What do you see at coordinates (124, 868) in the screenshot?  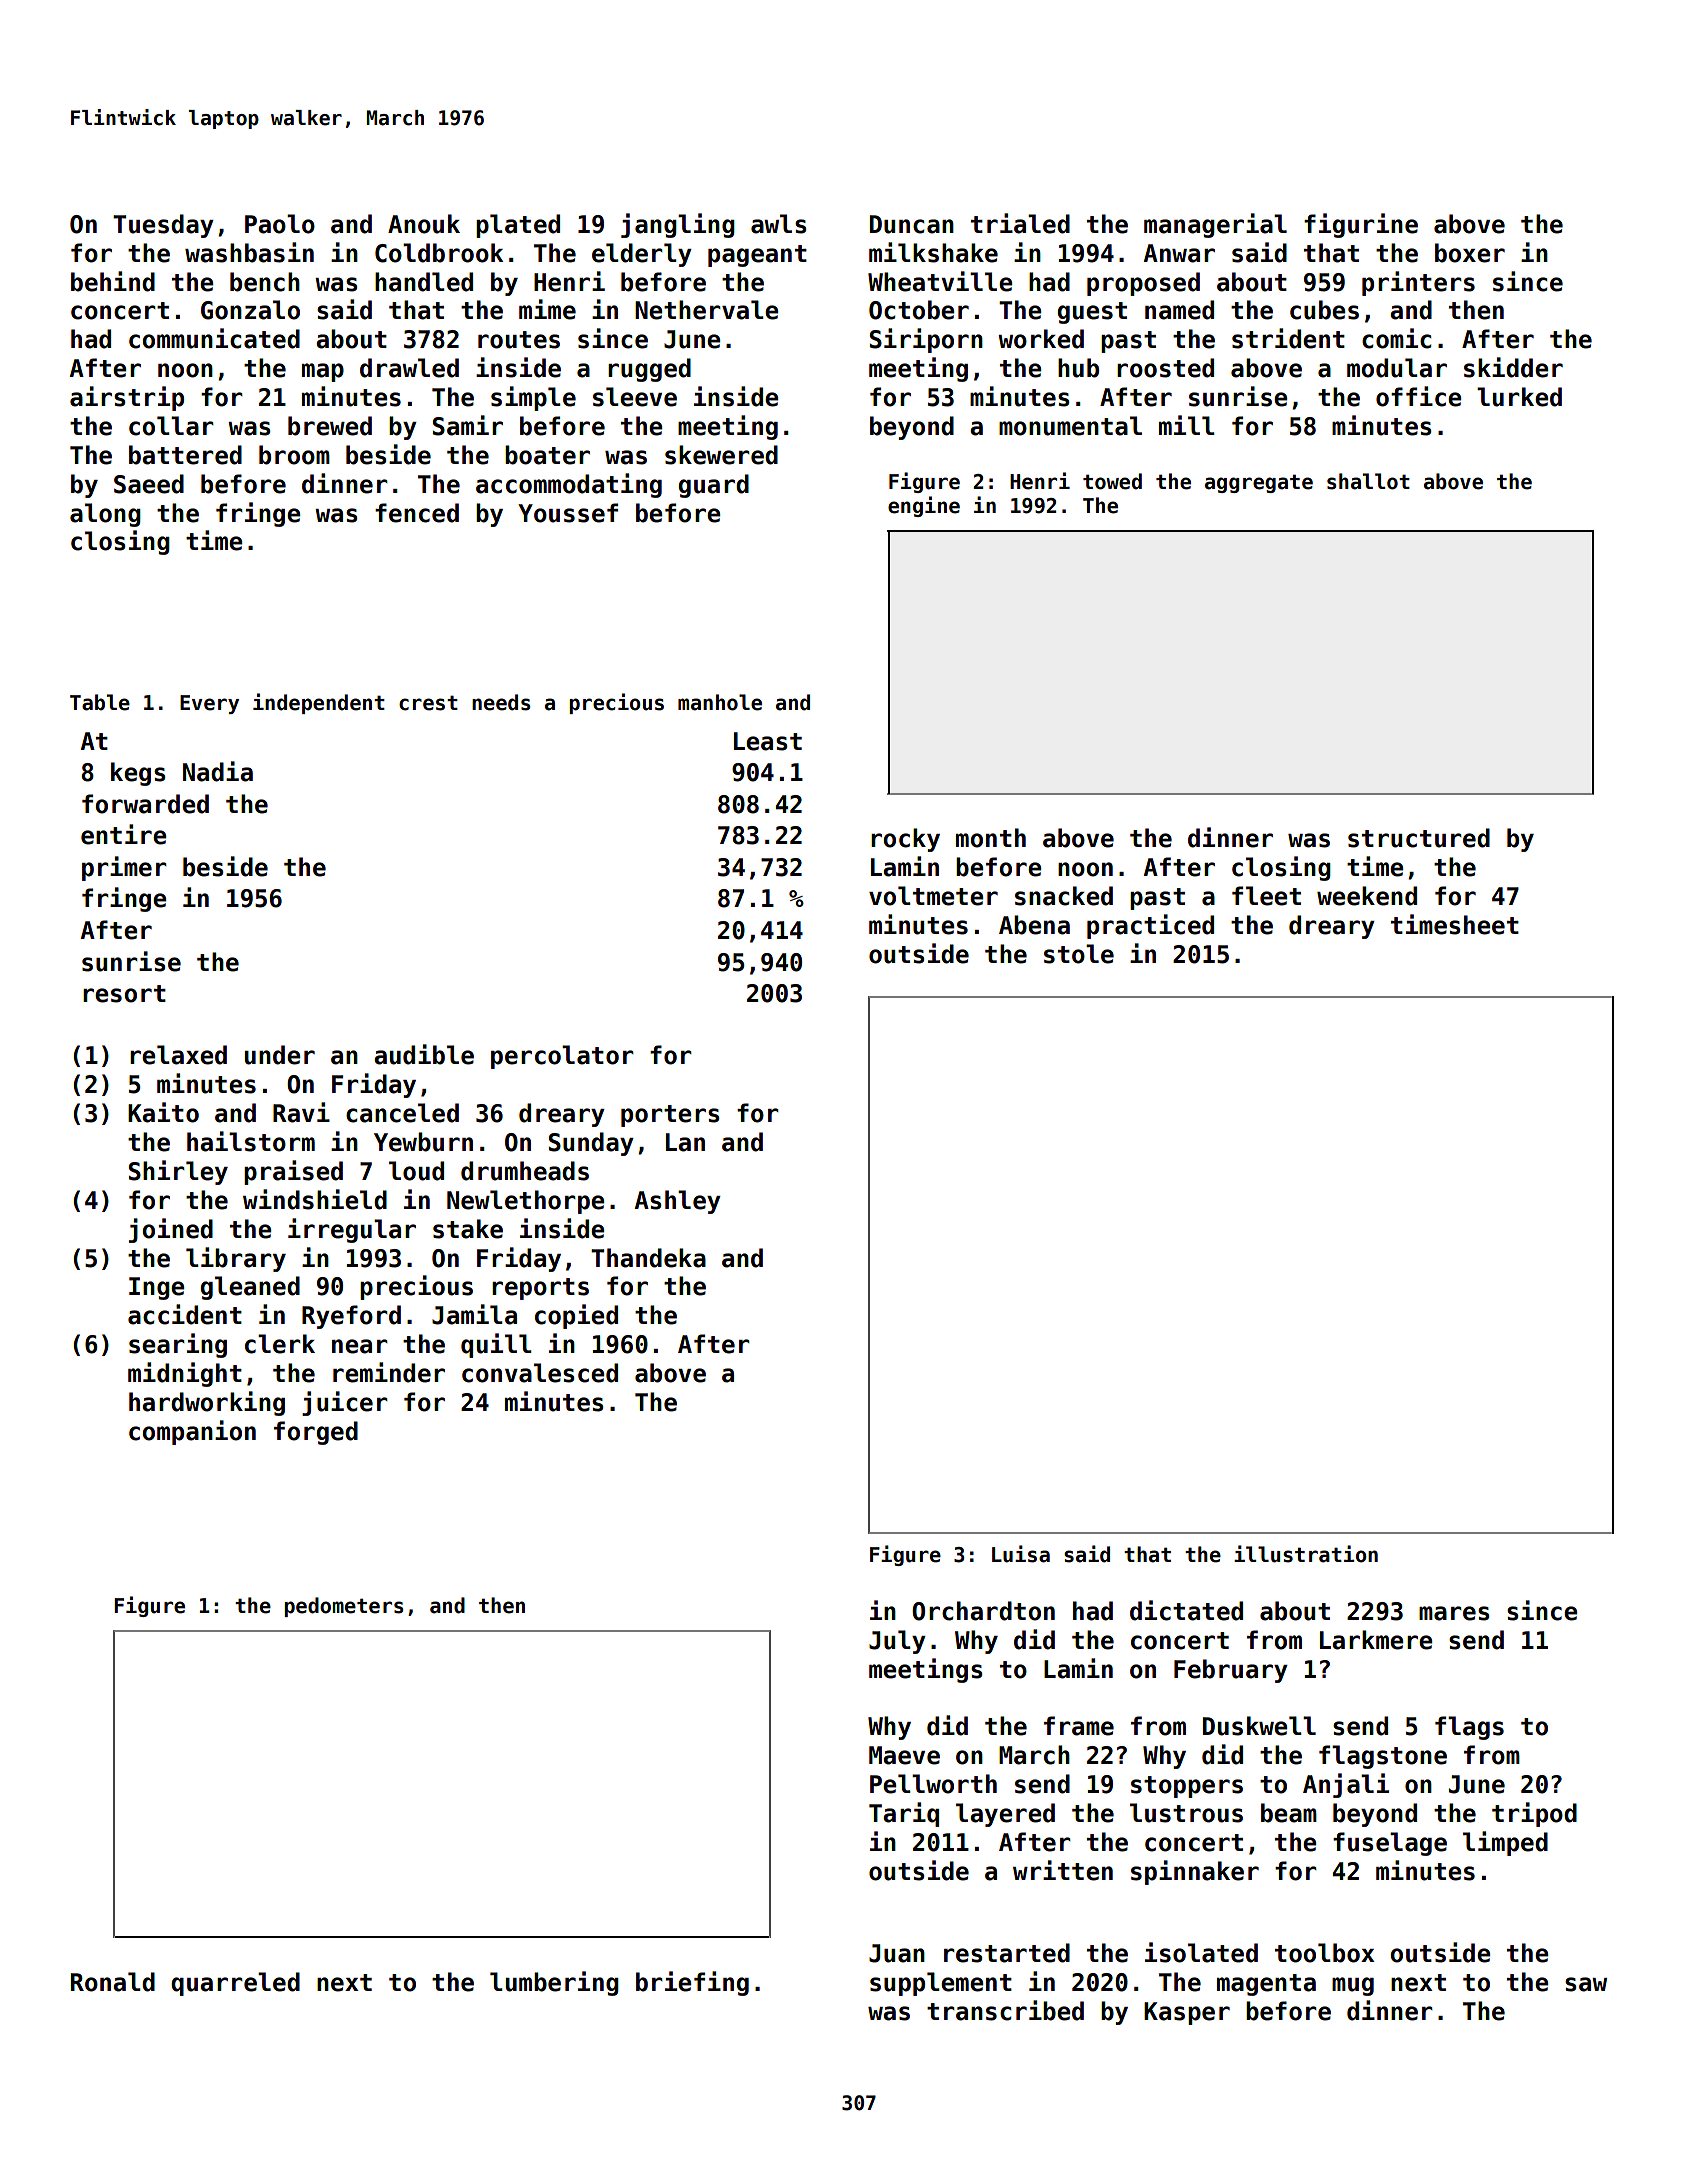 I see `primer` at bounding box center [124, 868].
